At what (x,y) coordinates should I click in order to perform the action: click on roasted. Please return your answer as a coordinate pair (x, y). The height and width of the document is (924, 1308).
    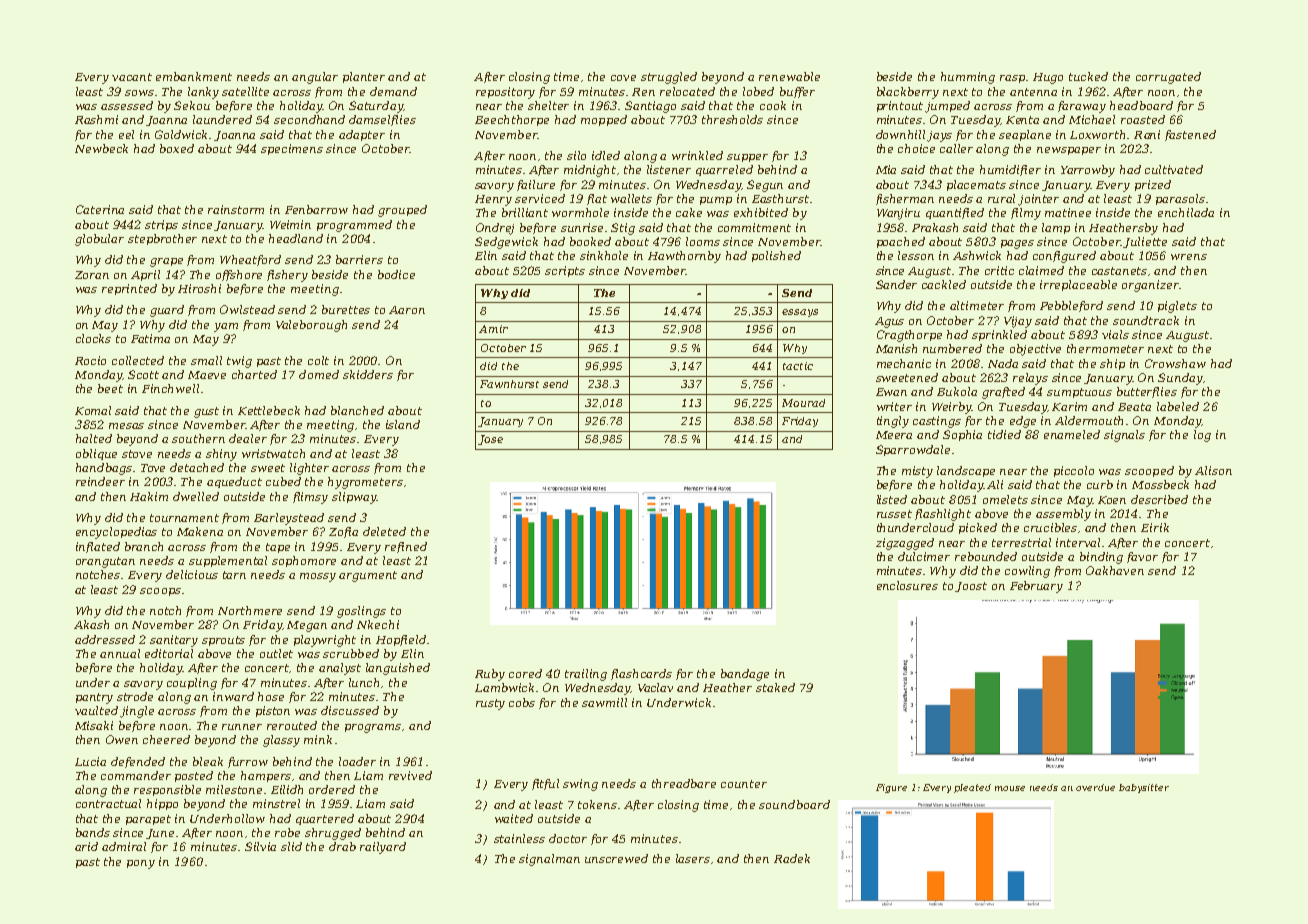
    Looking at the image, I should click on (1143, 119).
